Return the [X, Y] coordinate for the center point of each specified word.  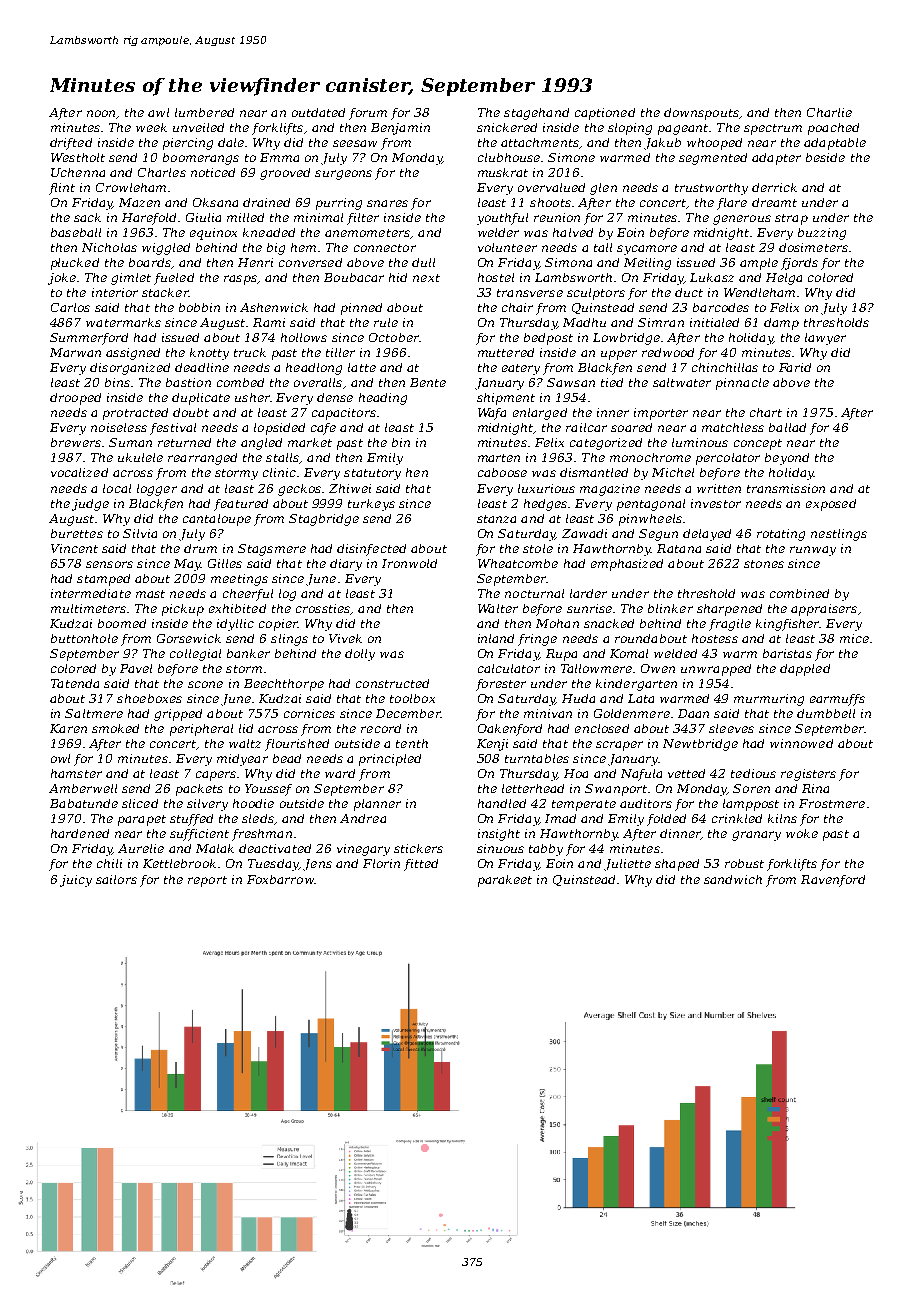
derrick [774, 187]
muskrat [503, 172]
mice [854, 638]
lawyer [825, 339]
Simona [568, 262]
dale [231, 142]
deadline [202, 367]
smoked [115, 728]
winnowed [801, 743]
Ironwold [409, 563]
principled [390, 760]
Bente [428, 382]
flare [732, 204]
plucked [75, 264]
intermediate [91, 593]
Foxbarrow [280, 879]
